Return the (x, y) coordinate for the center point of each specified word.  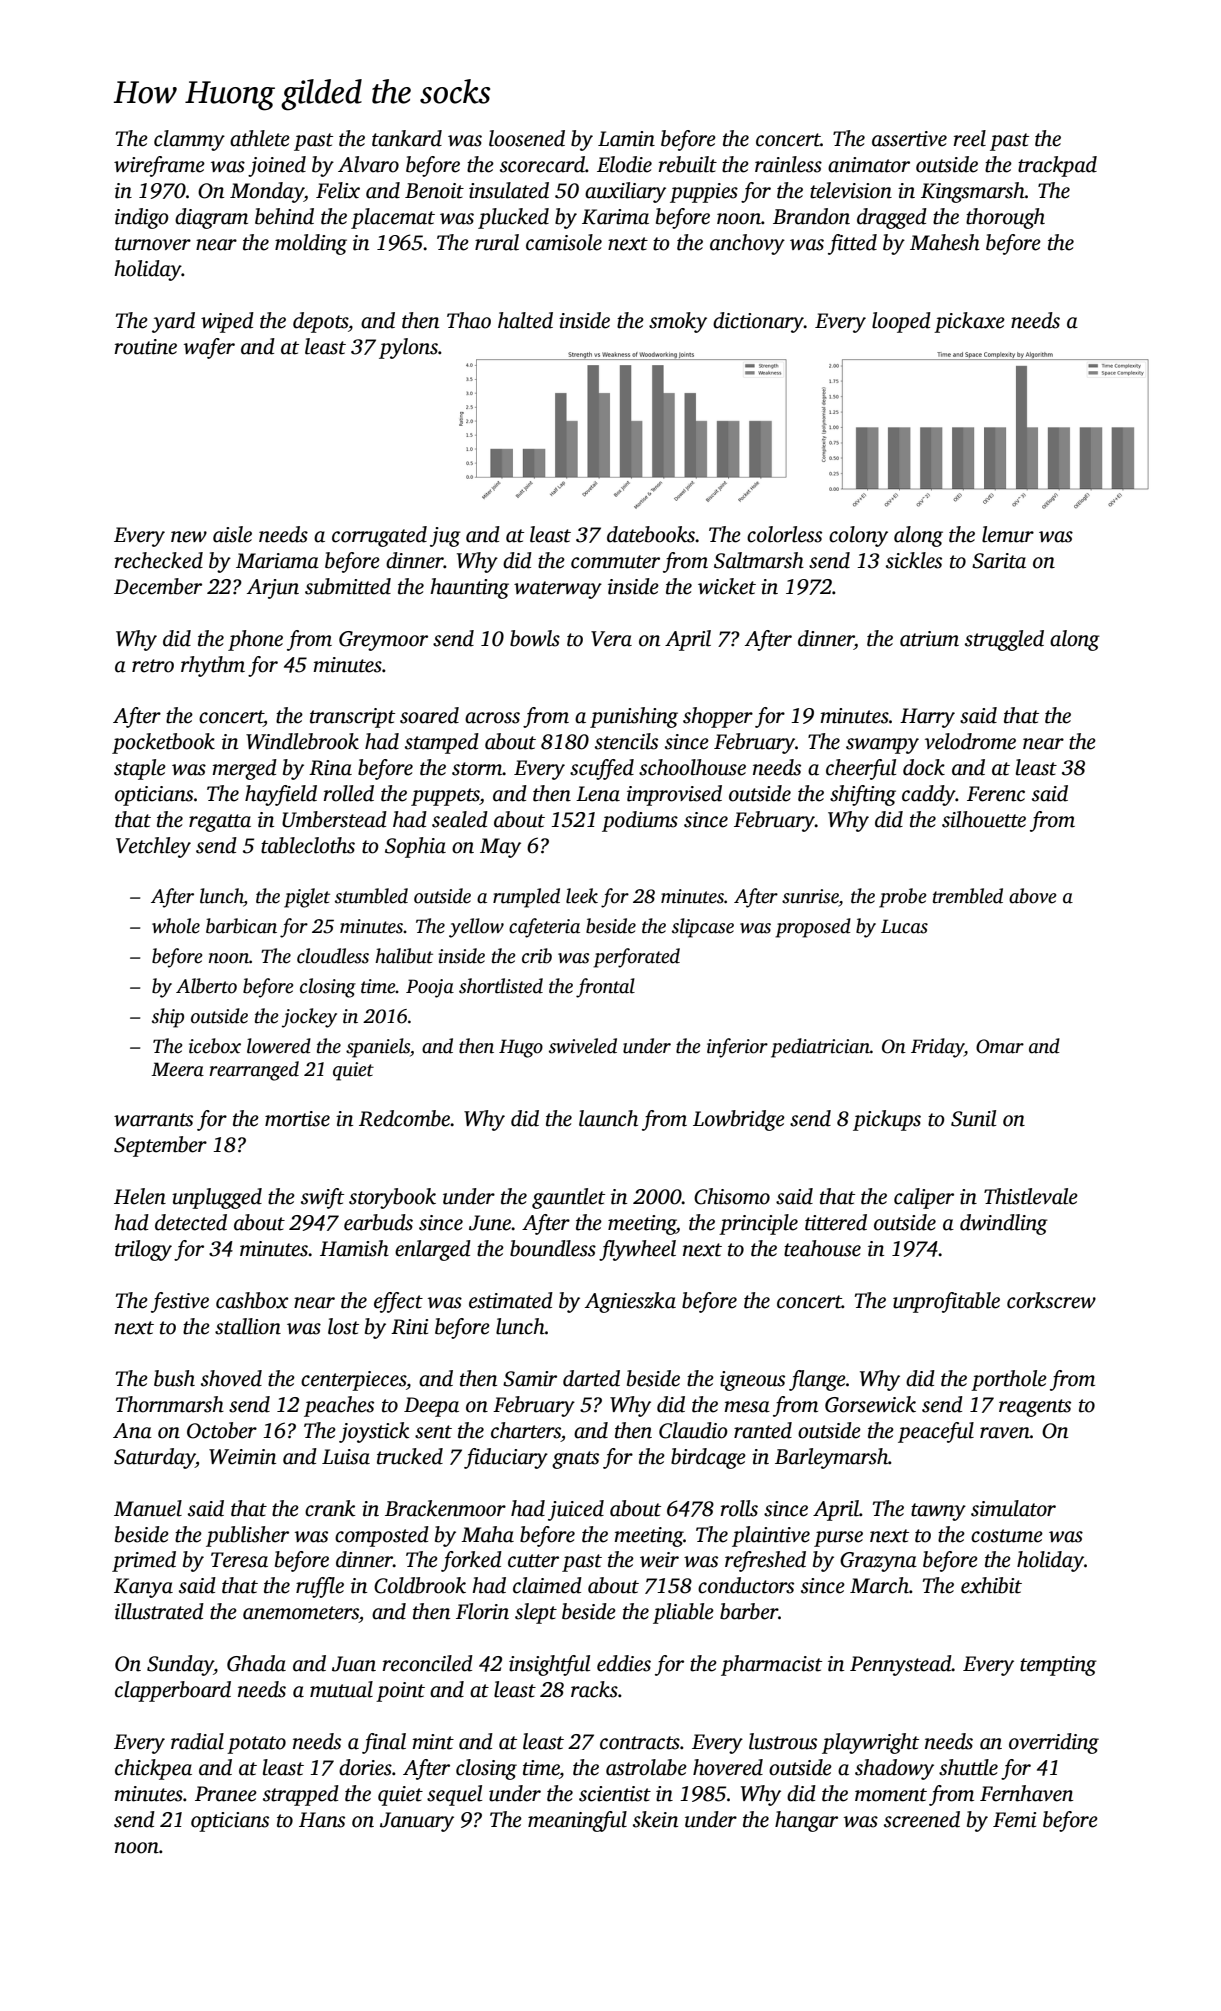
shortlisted (501, 986)
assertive (909, 139)
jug (445, 537)
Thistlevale (1031, 1196)
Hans (322, 1820)
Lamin (626, 139)
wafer (209, 348)
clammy (189, 140)
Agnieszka (630, 1302)
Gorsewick (870, 1404)
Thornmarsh (170, 1404)
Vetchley (153, 847)
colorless (784, 534)
